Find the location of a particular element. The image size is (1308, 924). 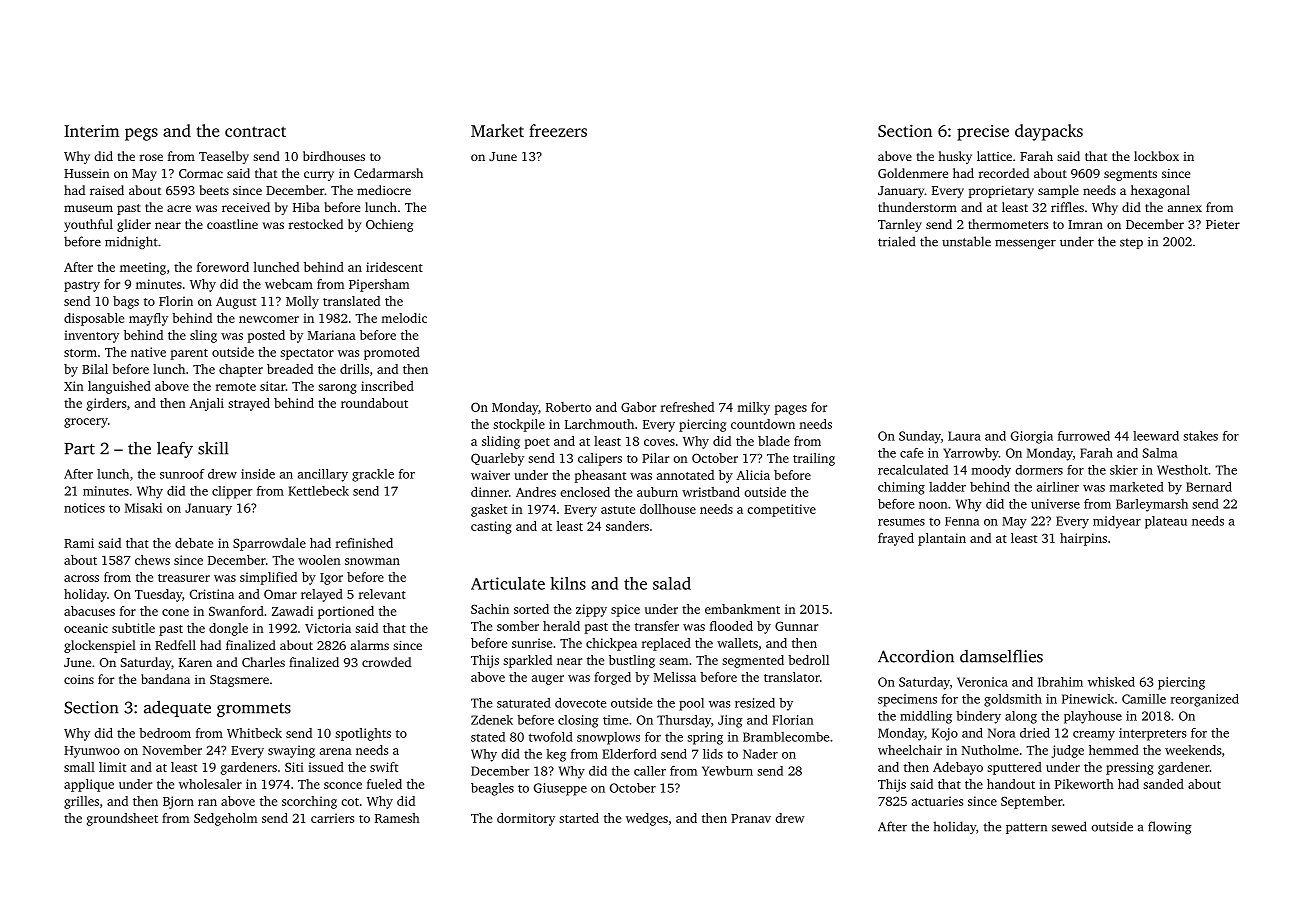

Interim is located at coordinates (91, 131).
